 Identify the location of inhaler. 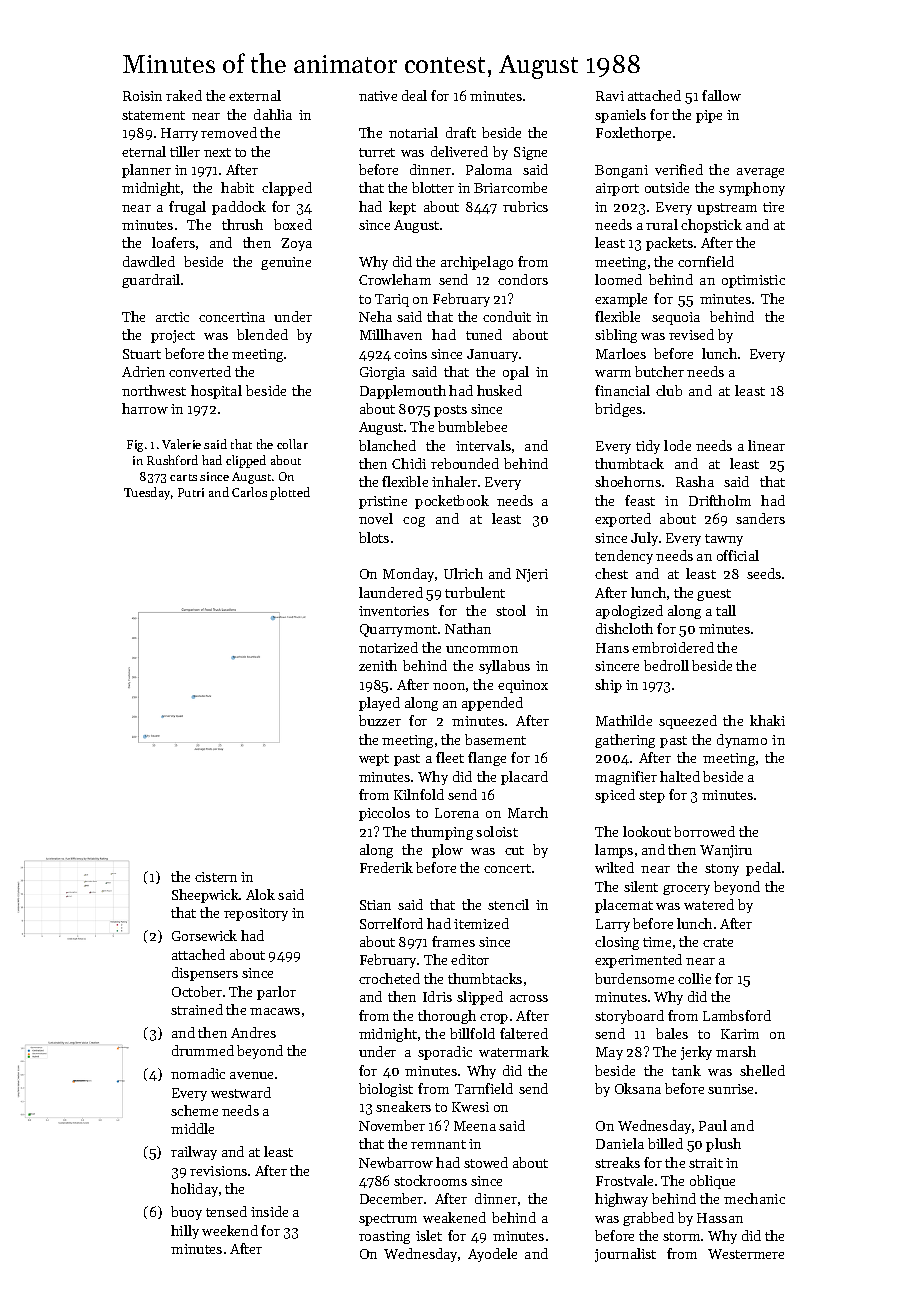
(454, 481).
